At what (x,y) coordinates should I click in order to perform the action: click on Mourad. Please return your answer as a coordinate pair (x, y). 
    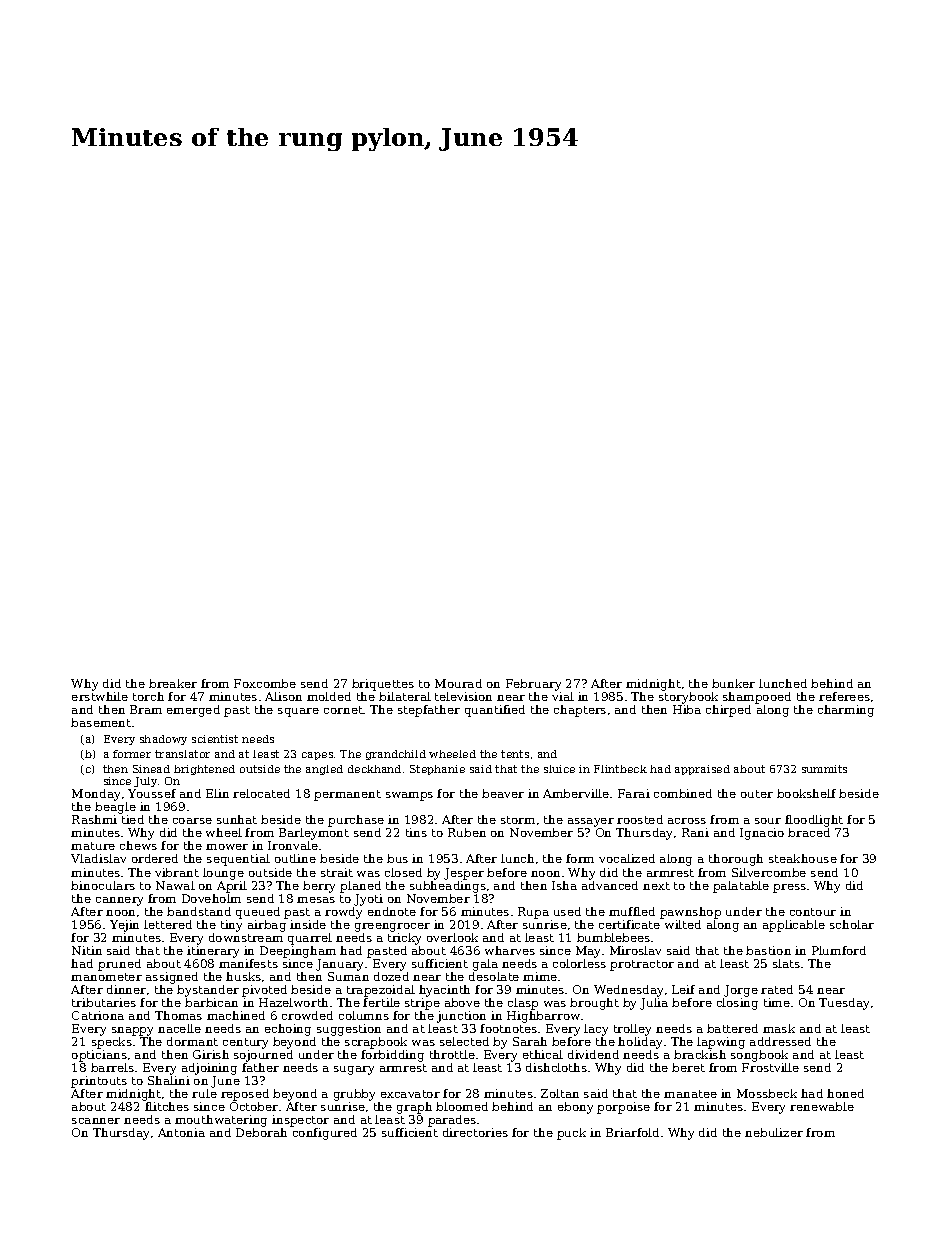
    Looking at the image, I should click on (458, 683).
